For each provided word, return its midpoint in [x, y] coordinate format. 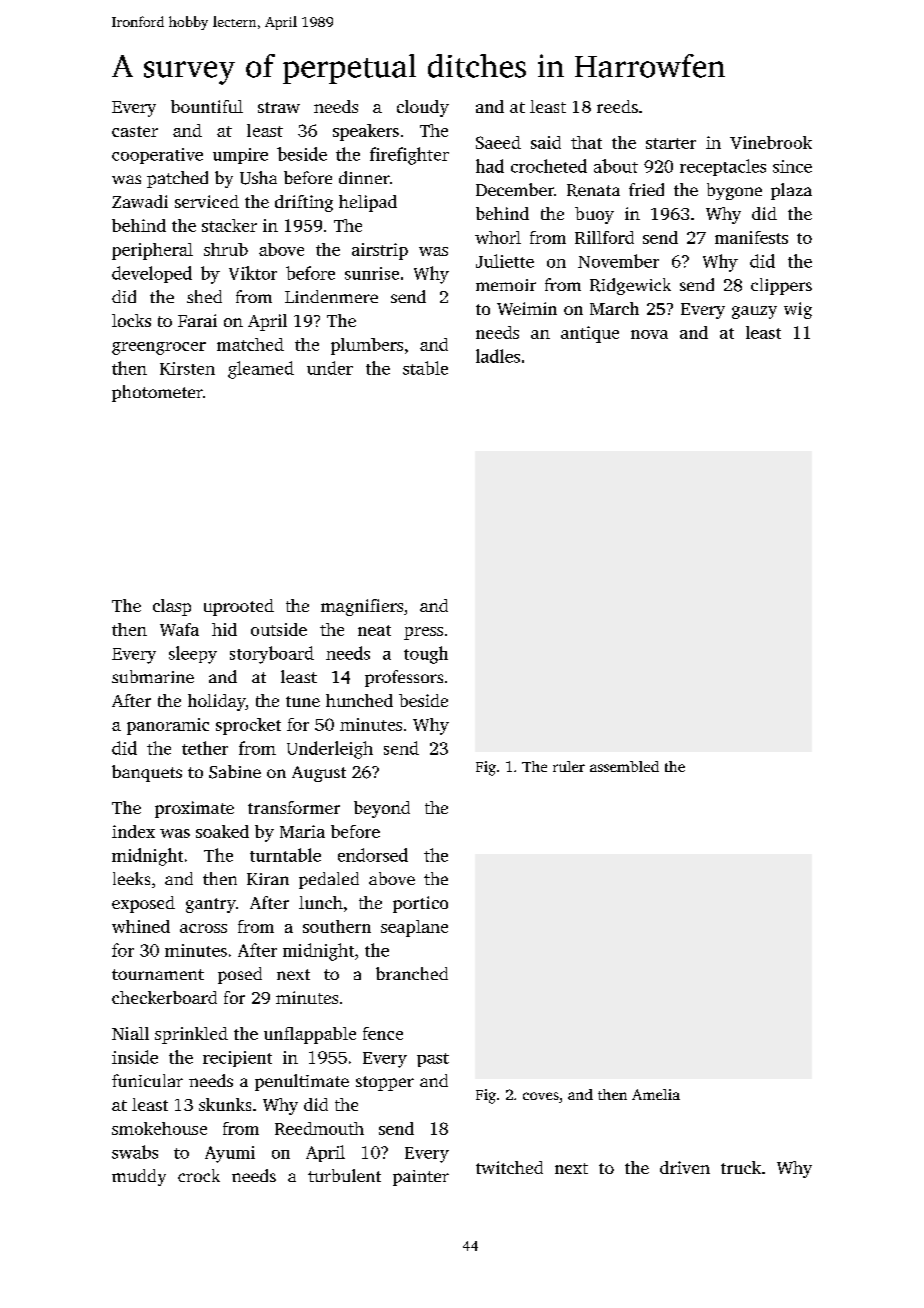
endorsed [373, 855]
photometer [157, 393]
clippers [781, 286]
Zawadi [140, 201]
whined [141, 926]
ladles [498, 356]
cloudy [423, 108]
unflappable [310, 1035]
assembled [624, 766]
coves [541, 1096]
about [616, 166]
